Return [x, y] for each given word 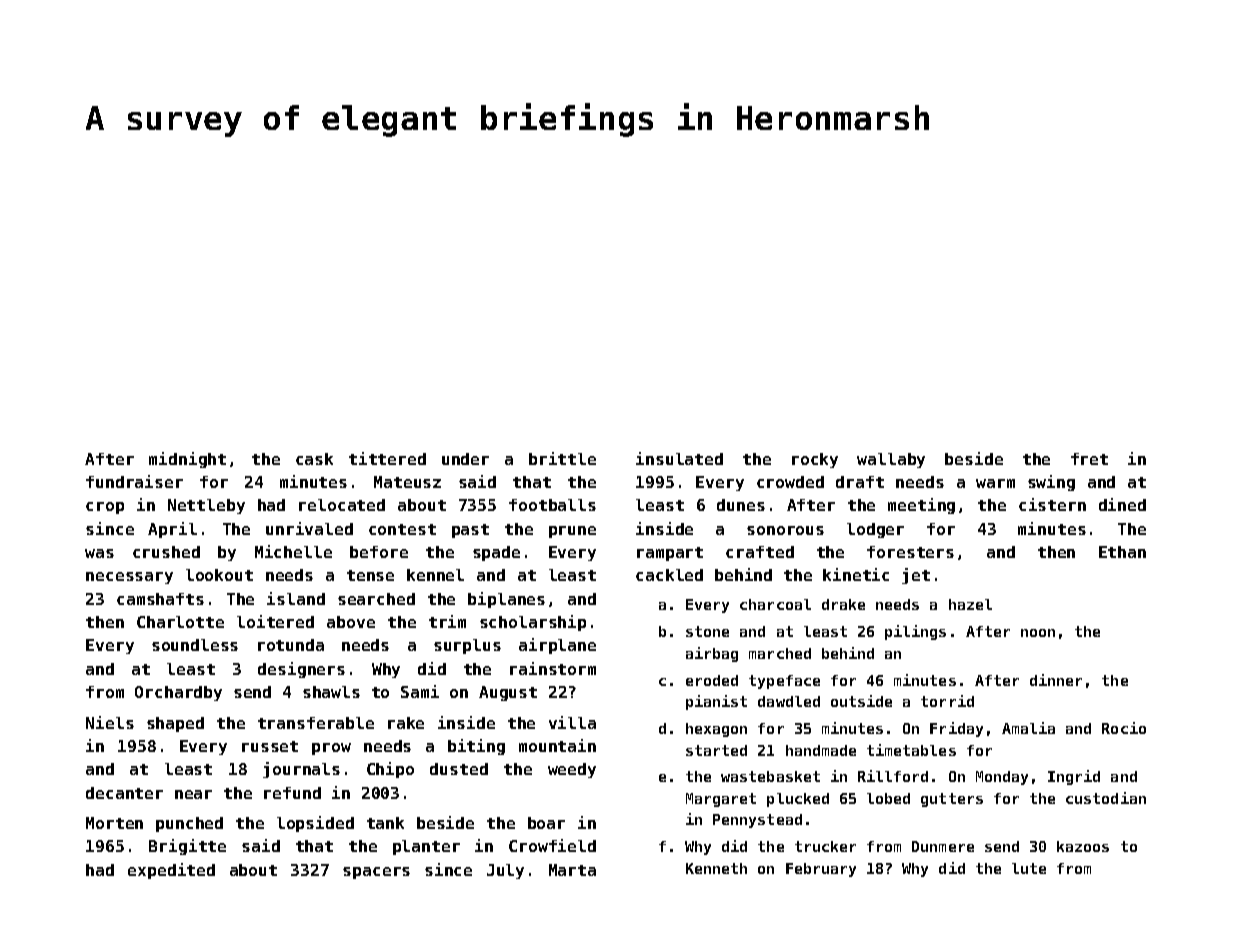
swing [1051, 483]
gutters [952, 800]
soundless [195, 645]
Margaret [721, 800]
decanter [124, 793]
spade [496, 553]
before [379, 552]
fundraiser [134, 481]
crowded [790, 482]
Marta [572, 870]
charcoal [775, 604]
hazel [970, 604]
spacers [376, 873]
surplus [467, 646]
